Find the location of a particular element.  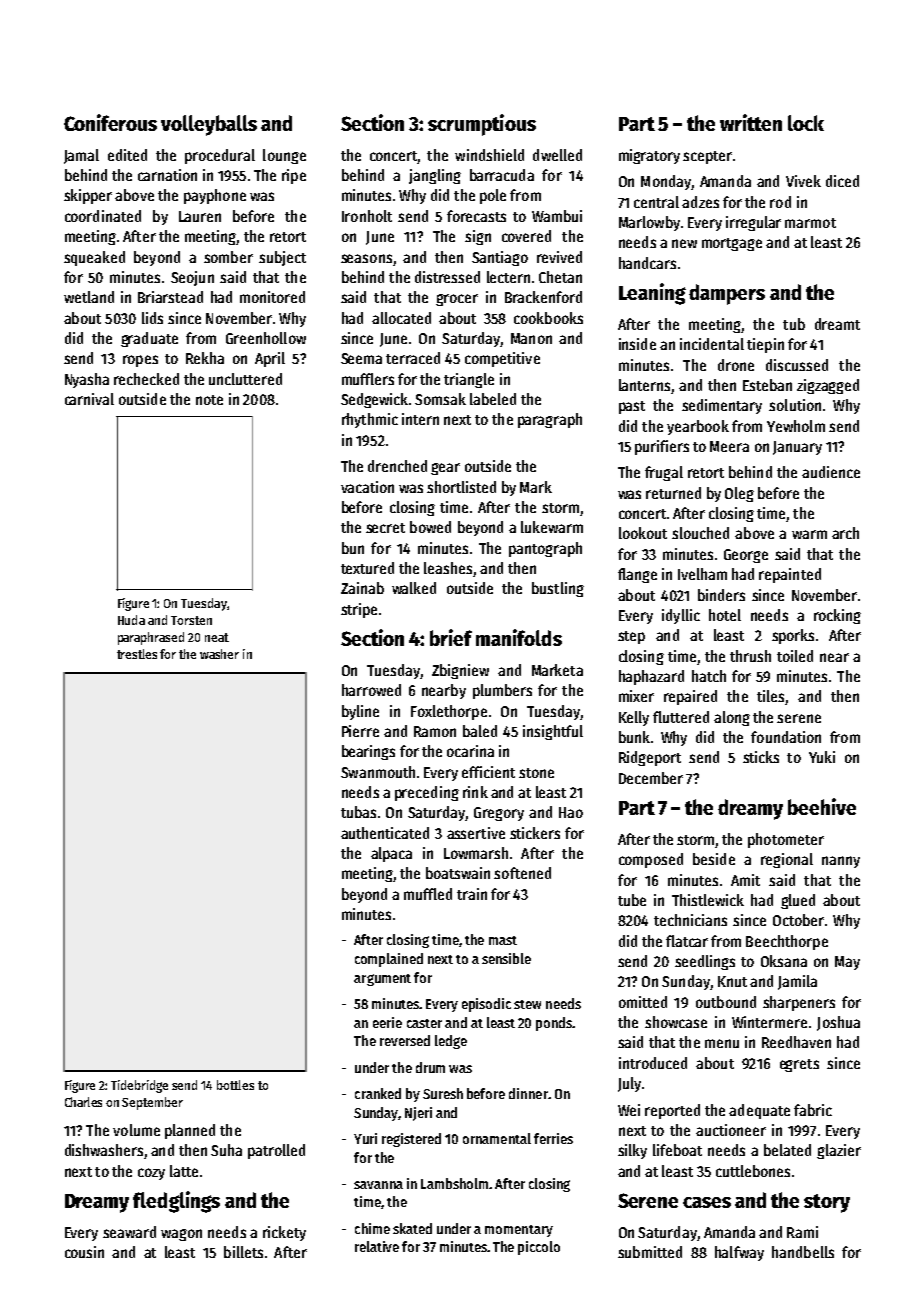

marmot is located at coordinates (810, 223).
